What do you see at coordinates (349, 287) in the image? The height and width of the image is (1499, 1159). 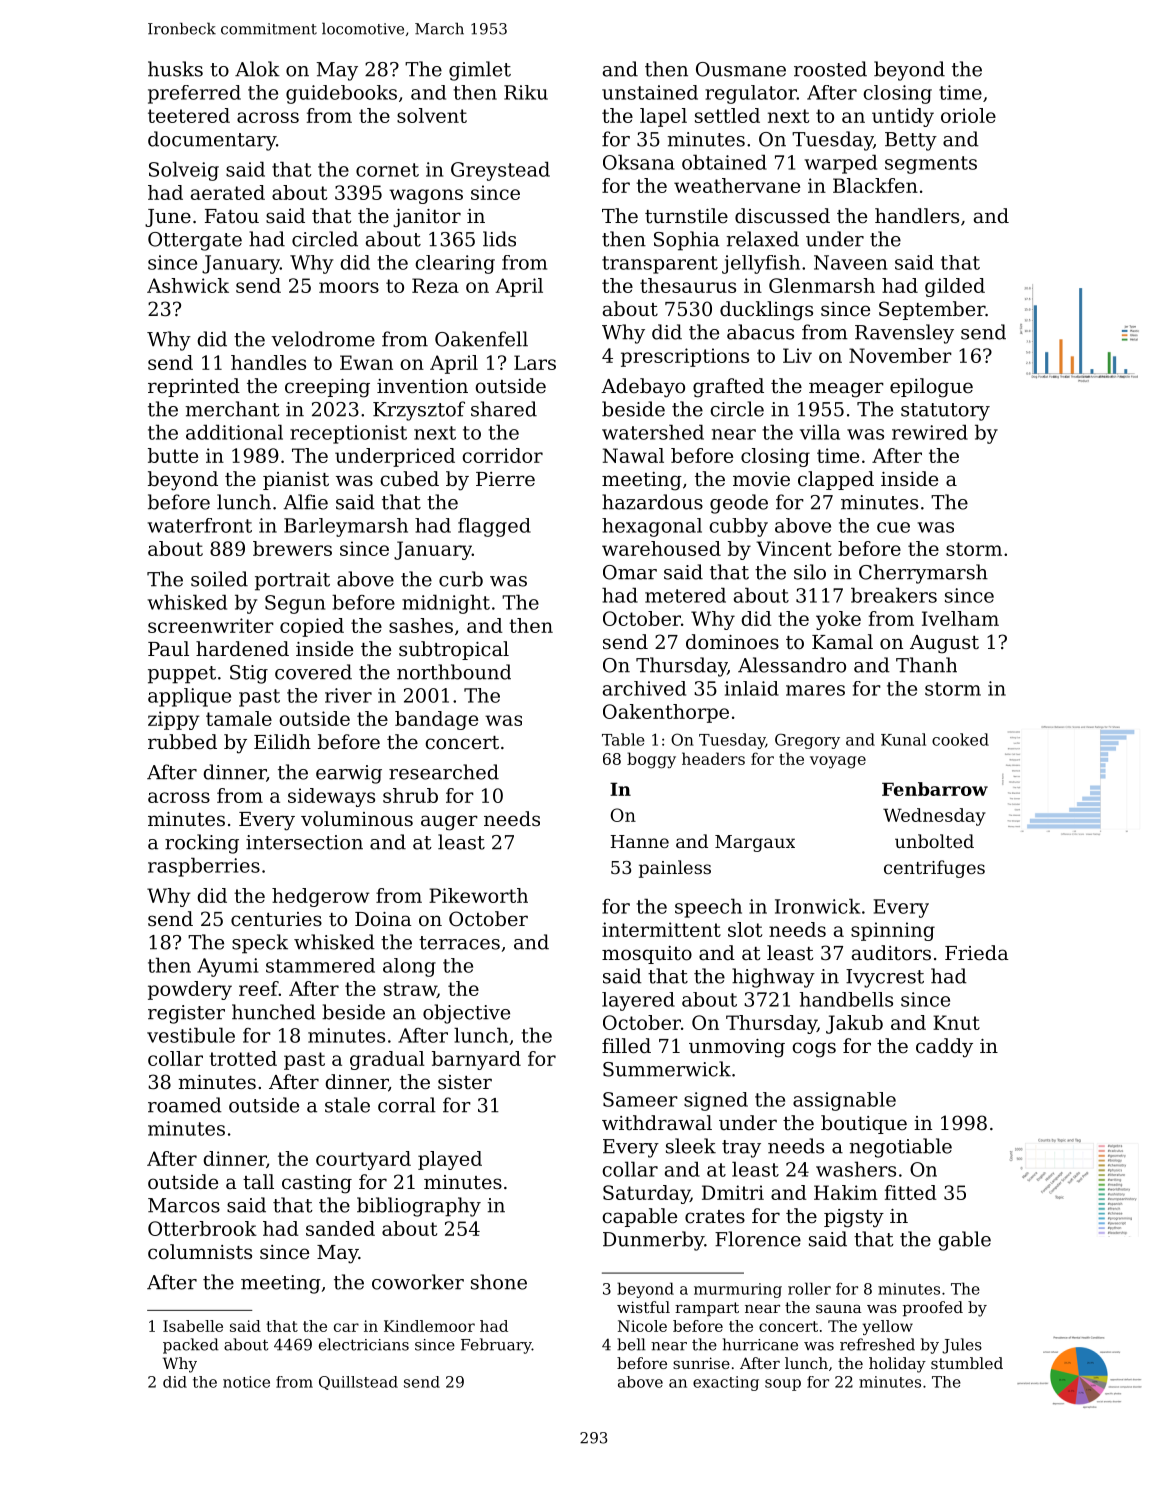 I see `moors` at bounding box center [349, 287].
